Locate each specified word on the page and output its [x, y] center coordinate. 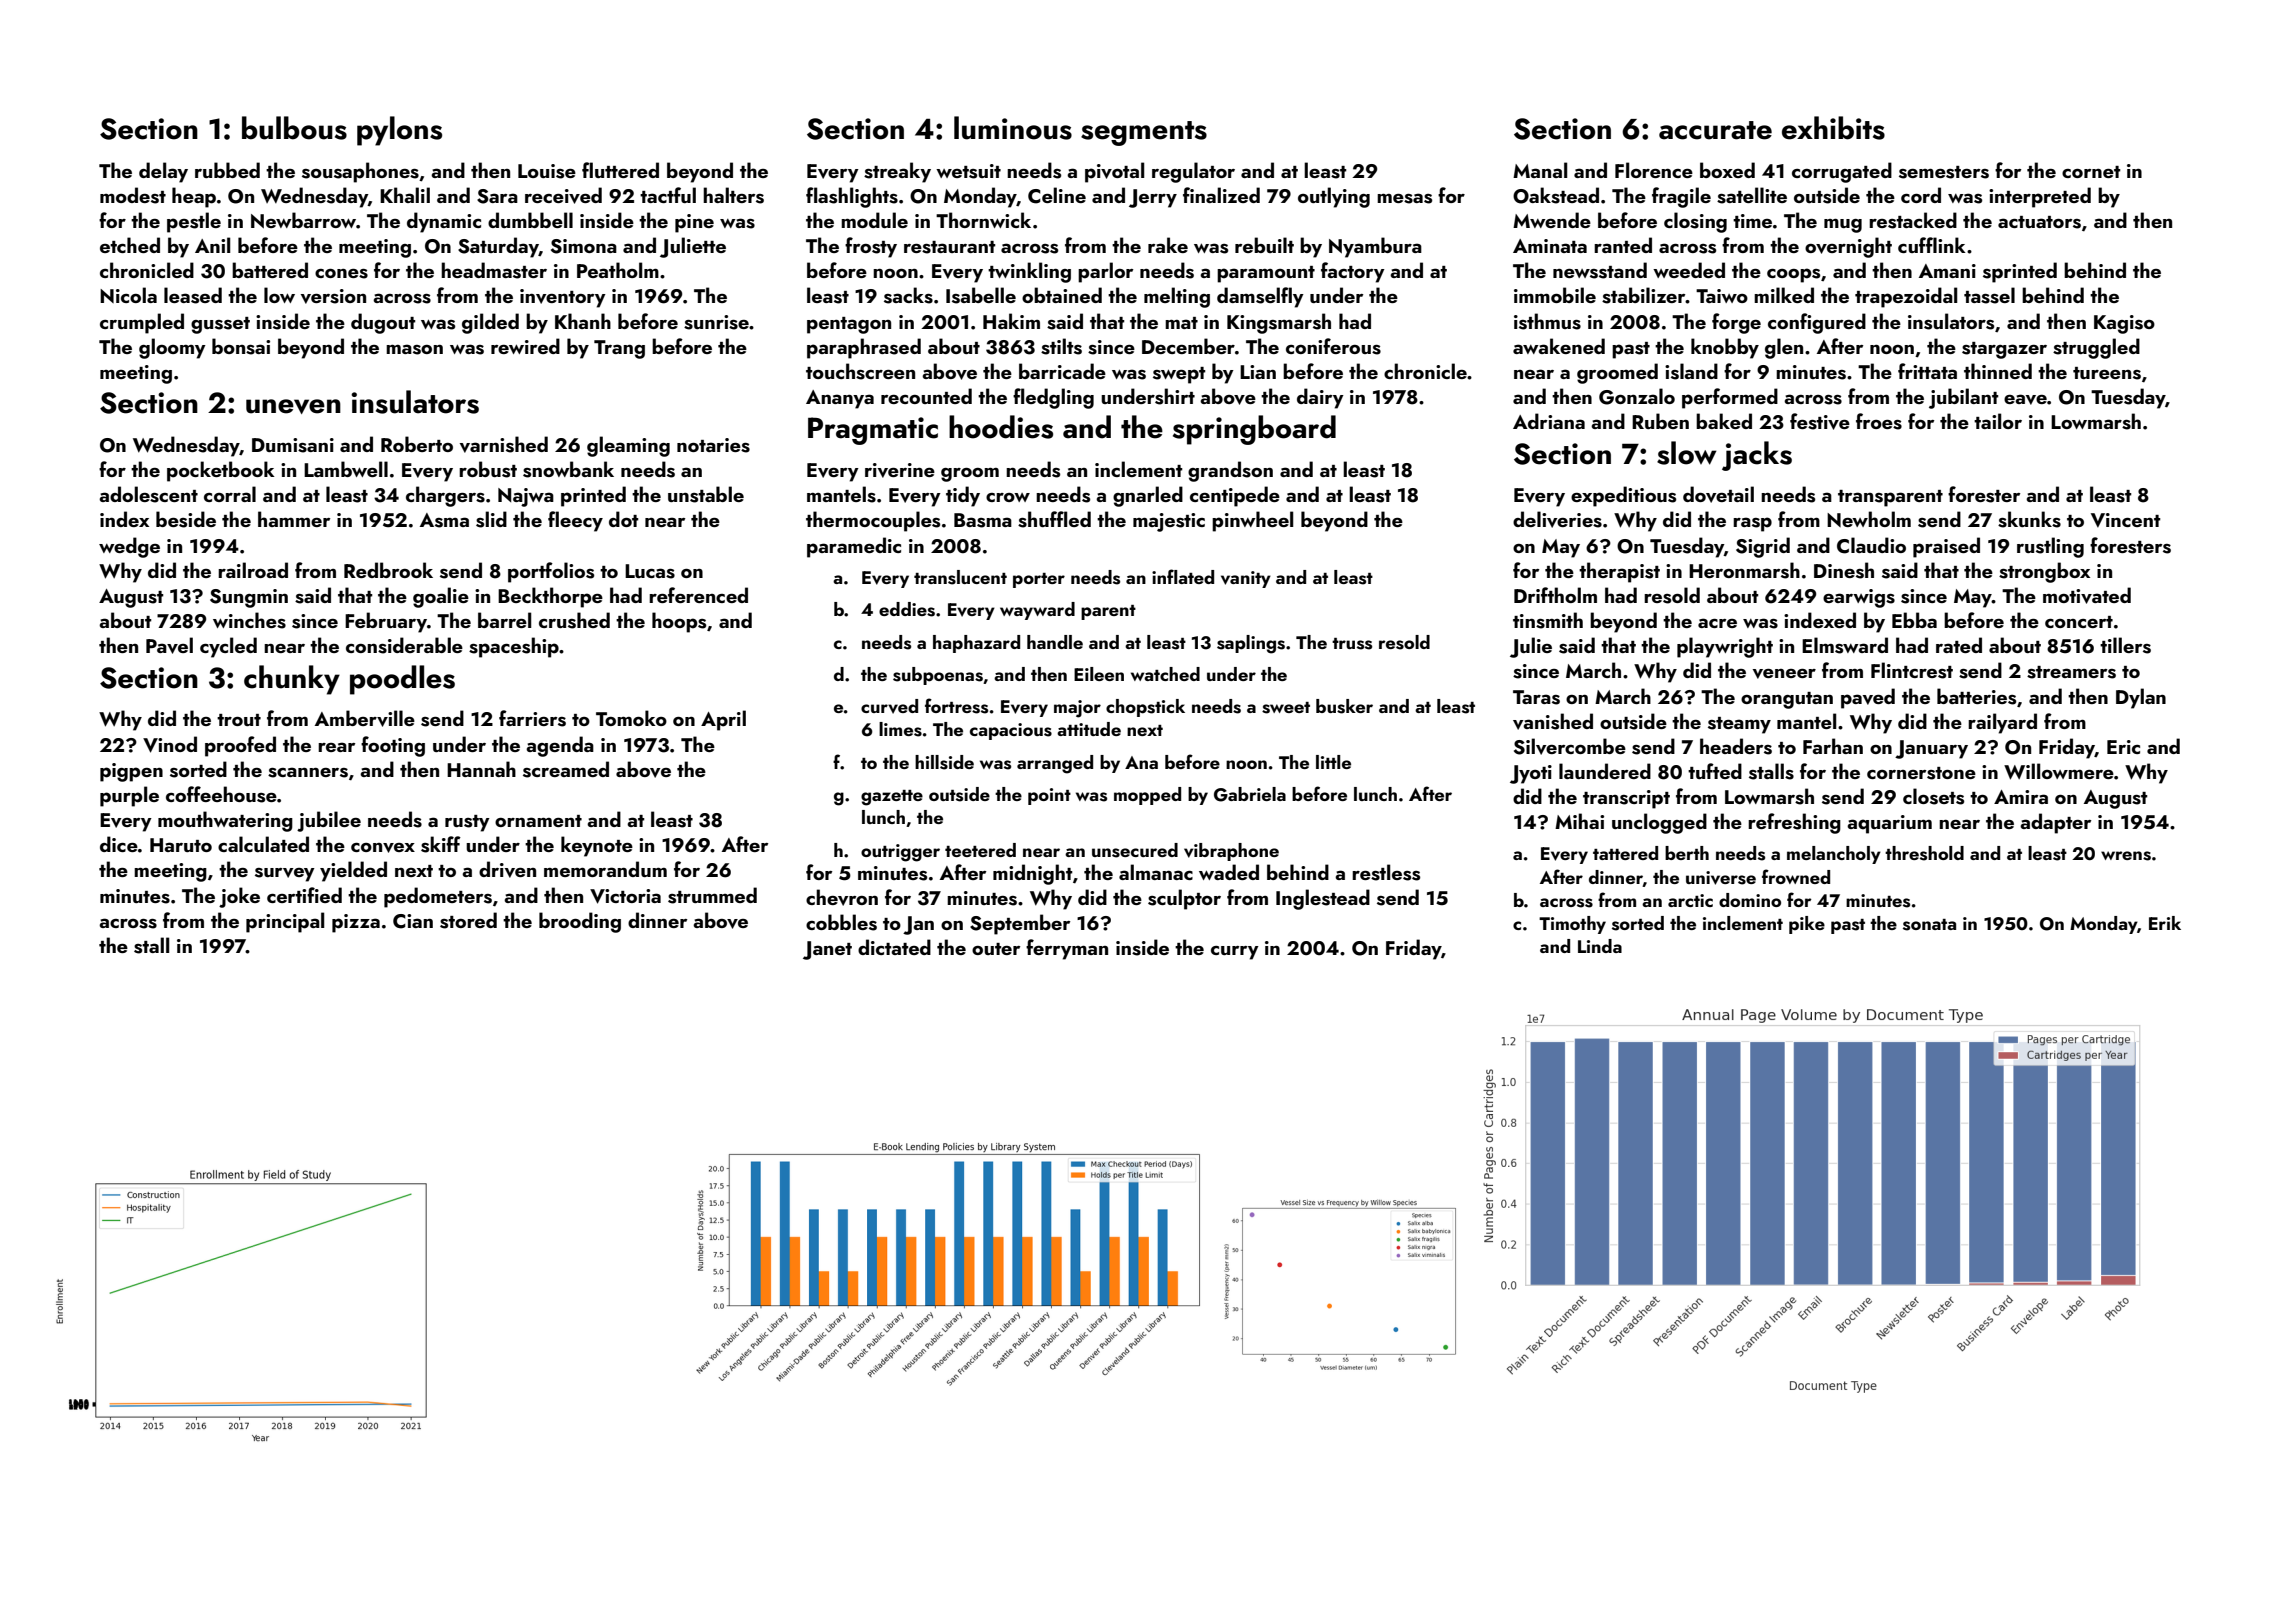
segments [1144, 133]
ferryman [1067, 949]
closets [1933, 796]
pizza [356, 923]
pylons [399, 131]
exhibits [1833, 128]
